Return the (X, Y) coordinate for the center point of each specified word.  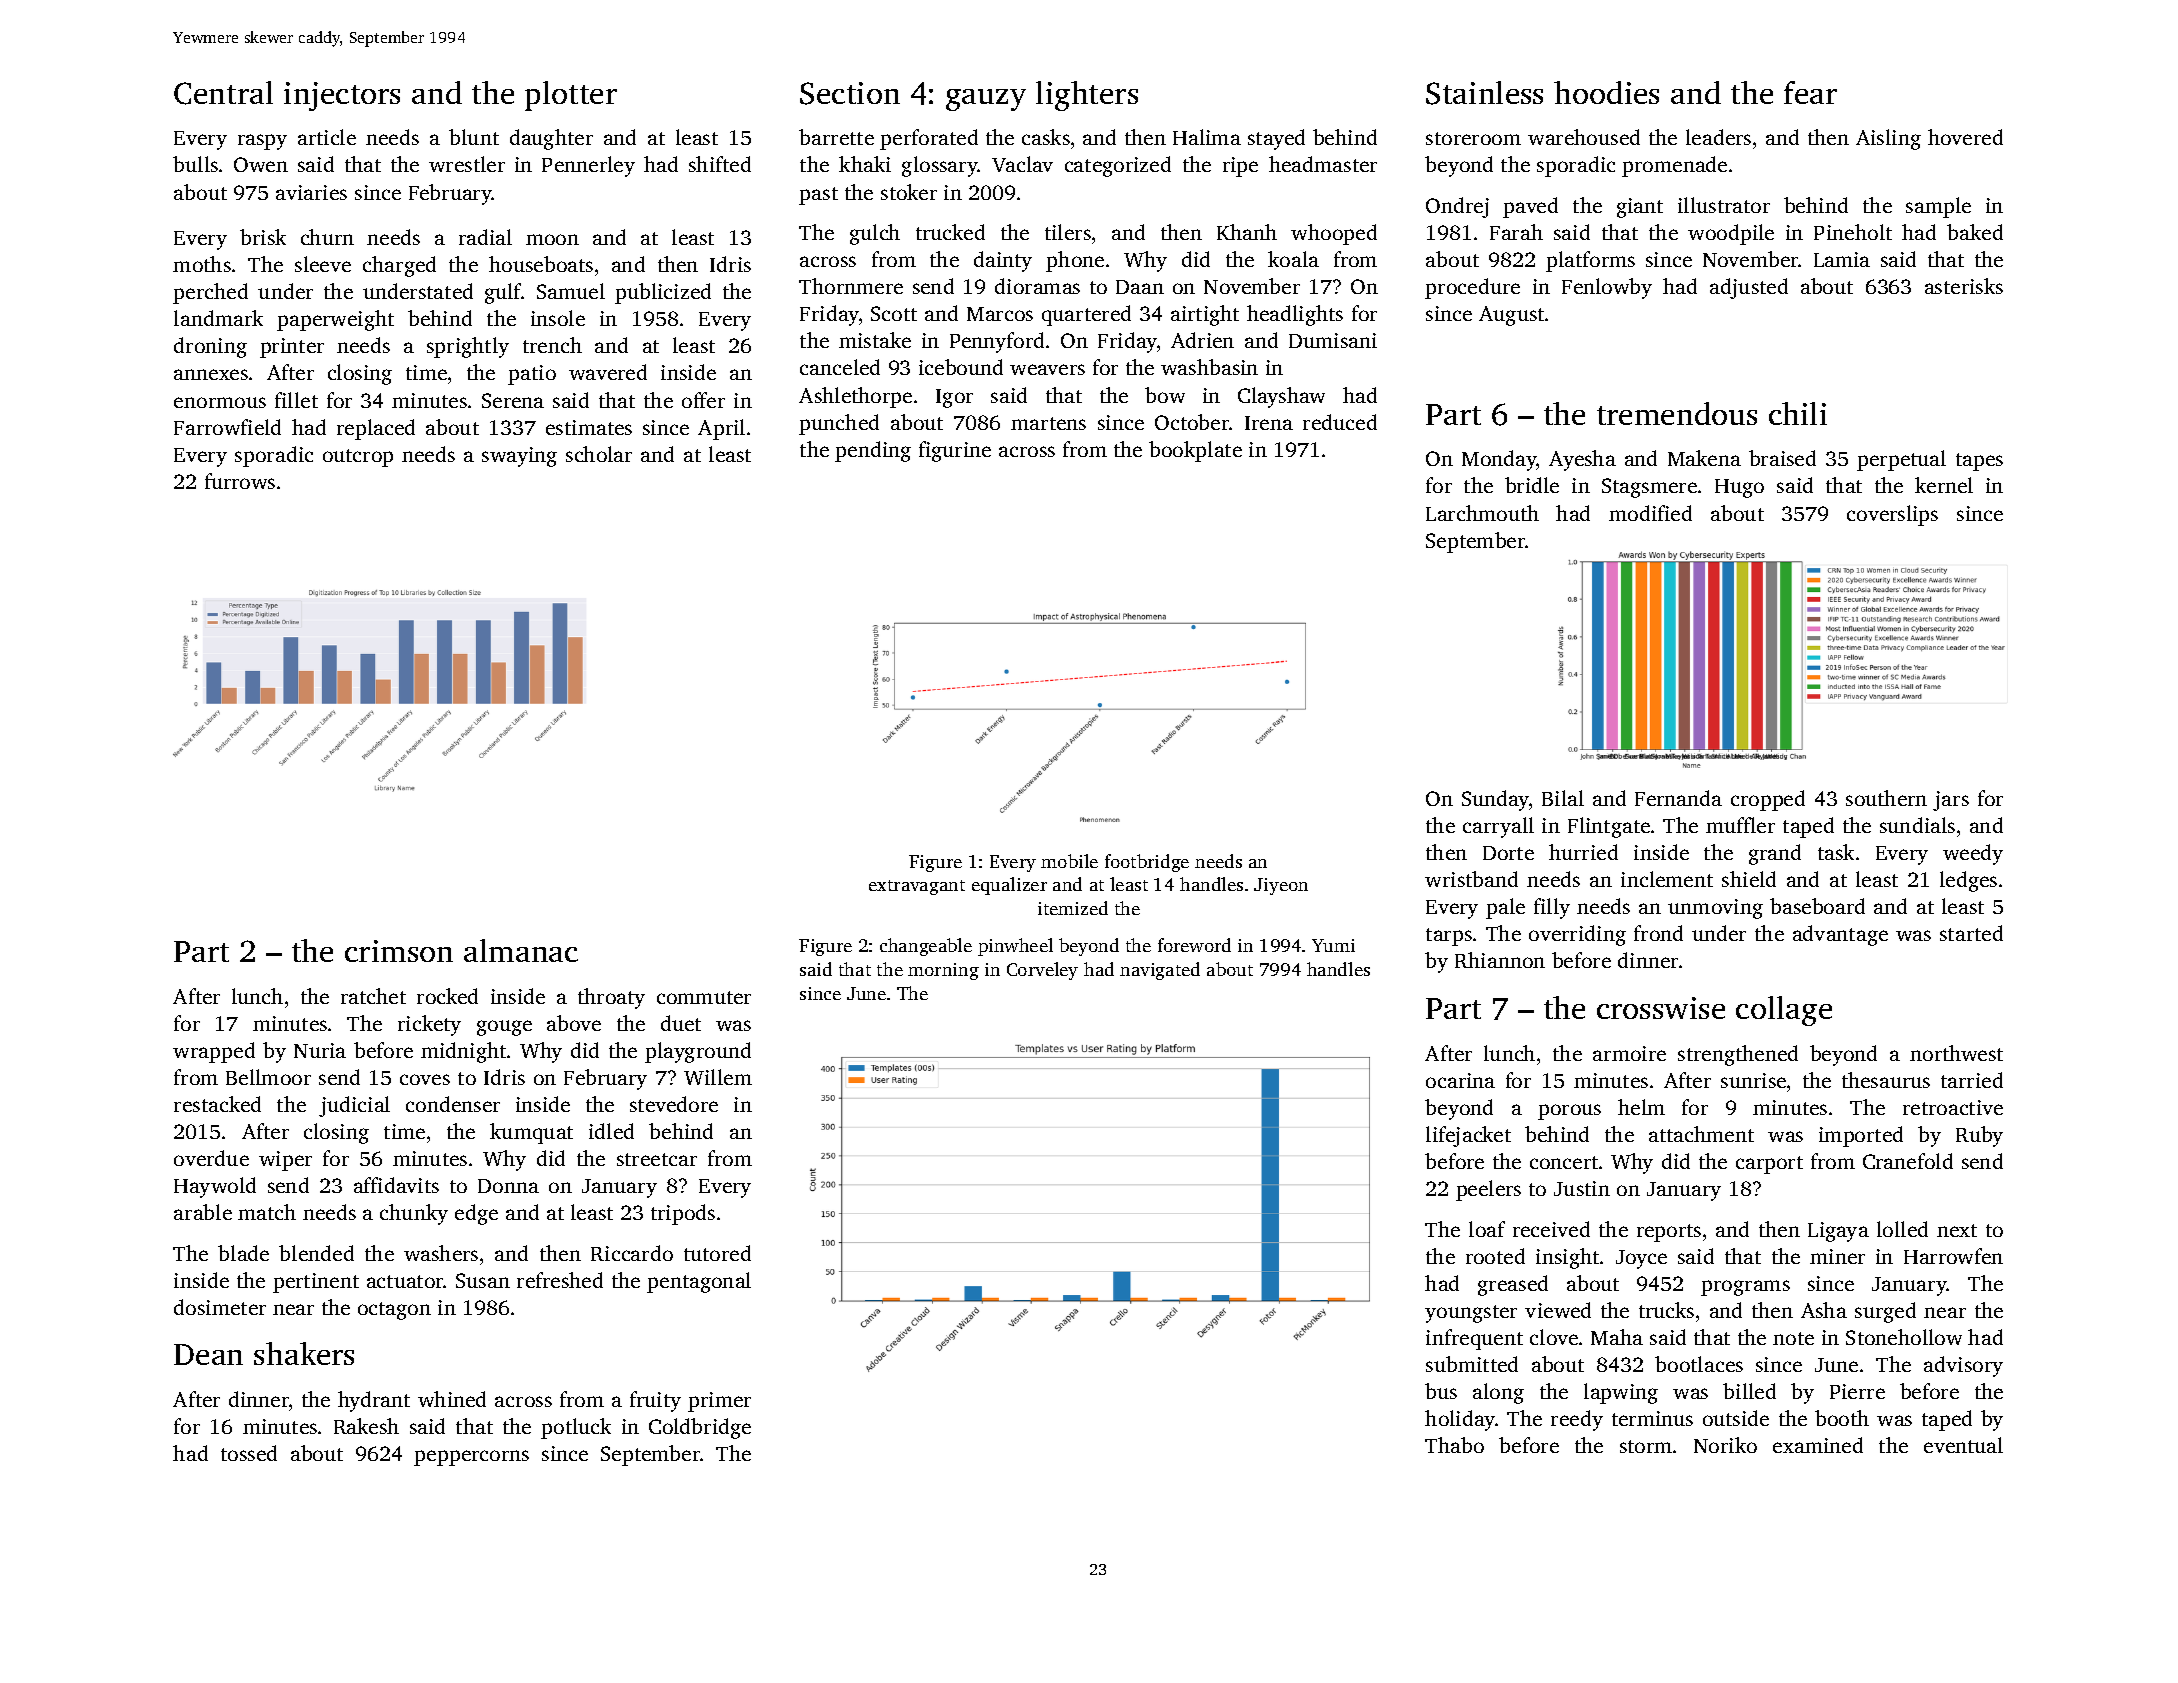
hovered (1965, 137)
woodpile (1731, 234)
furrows (240, 481)
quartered (1086, 315)
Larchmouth (1482, 513)
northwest (1956, 1053)
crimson (399, 951)
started (1971, 933)
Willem (718, 1077)
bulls (195, 164)
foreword (1194, 945)
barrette (836, 137)
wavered (608, 372)
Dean (208, 1354)
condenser (453, 1104)
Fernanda (1678, 798)
